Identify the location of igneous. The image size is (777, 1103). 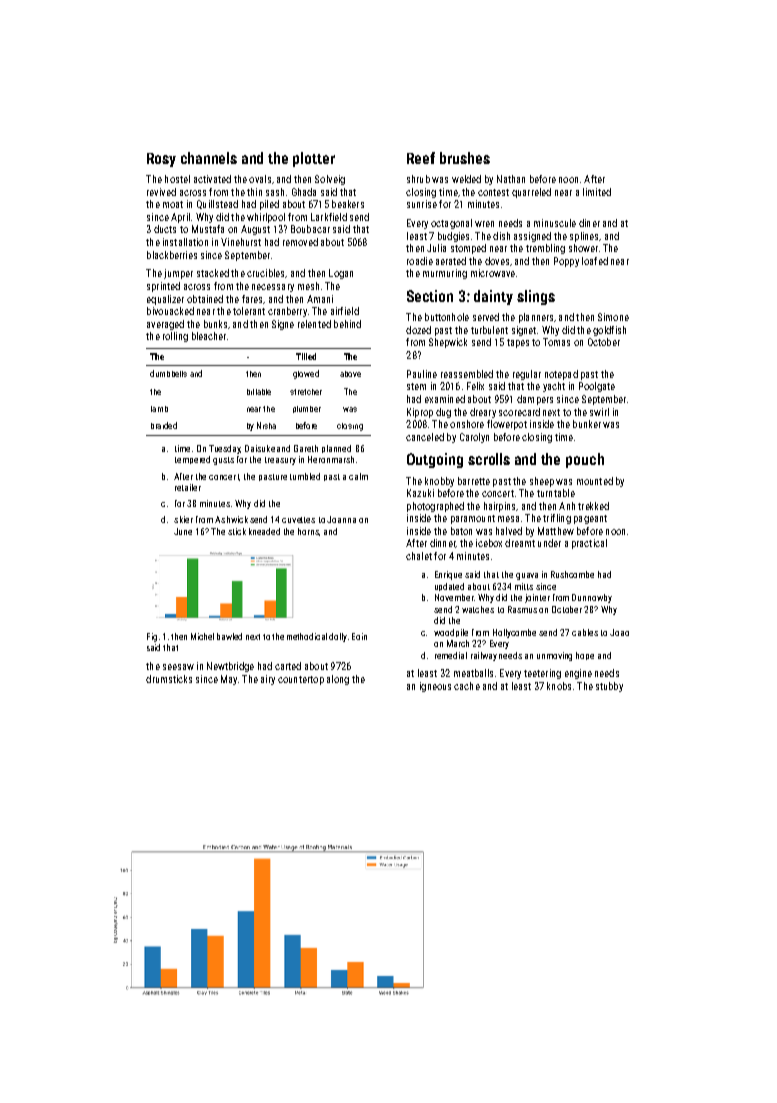
(435, 687).
